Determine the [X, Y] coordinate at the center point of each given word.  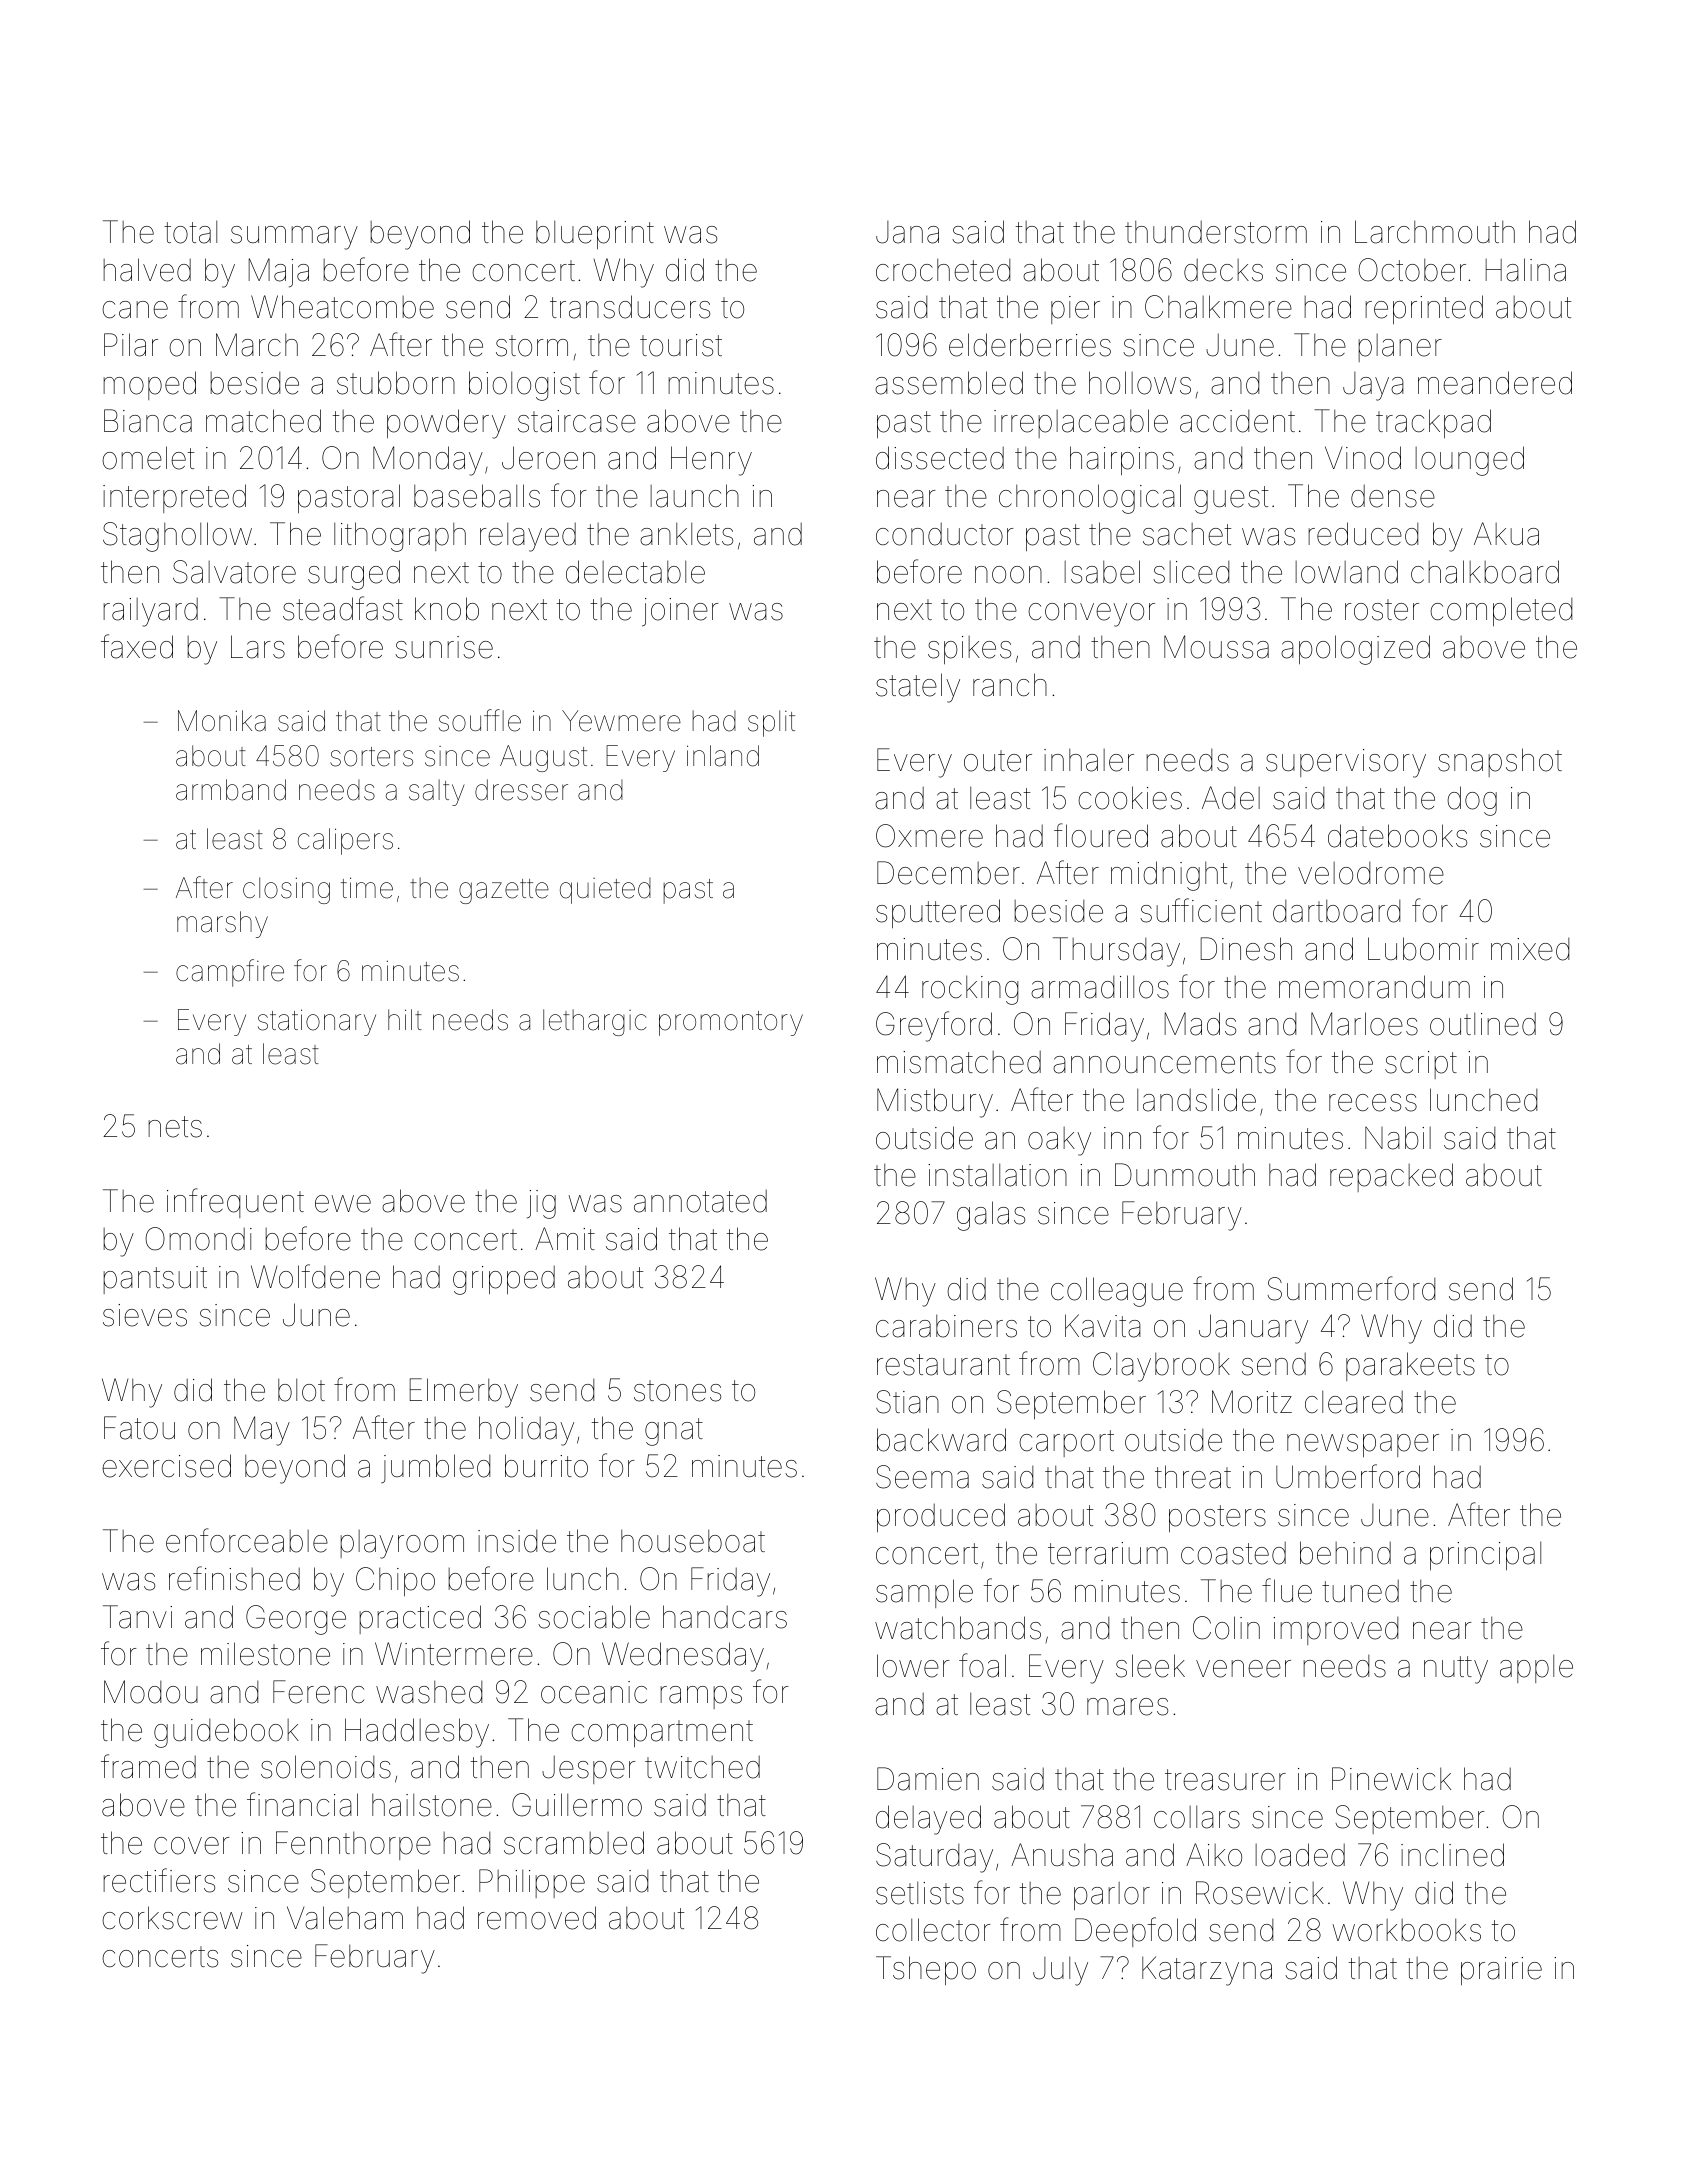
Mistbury [935, 1103]
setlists [920, 1893]
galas [991, 1216]
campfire [230, 973]
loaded [1300, 1855]
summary [294, 238]
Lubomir [1423, 949]
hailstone [432, 1805]
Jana [907, 232]
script [1421, 1065]
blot [301, 1390]
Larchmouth [1435, 232]
